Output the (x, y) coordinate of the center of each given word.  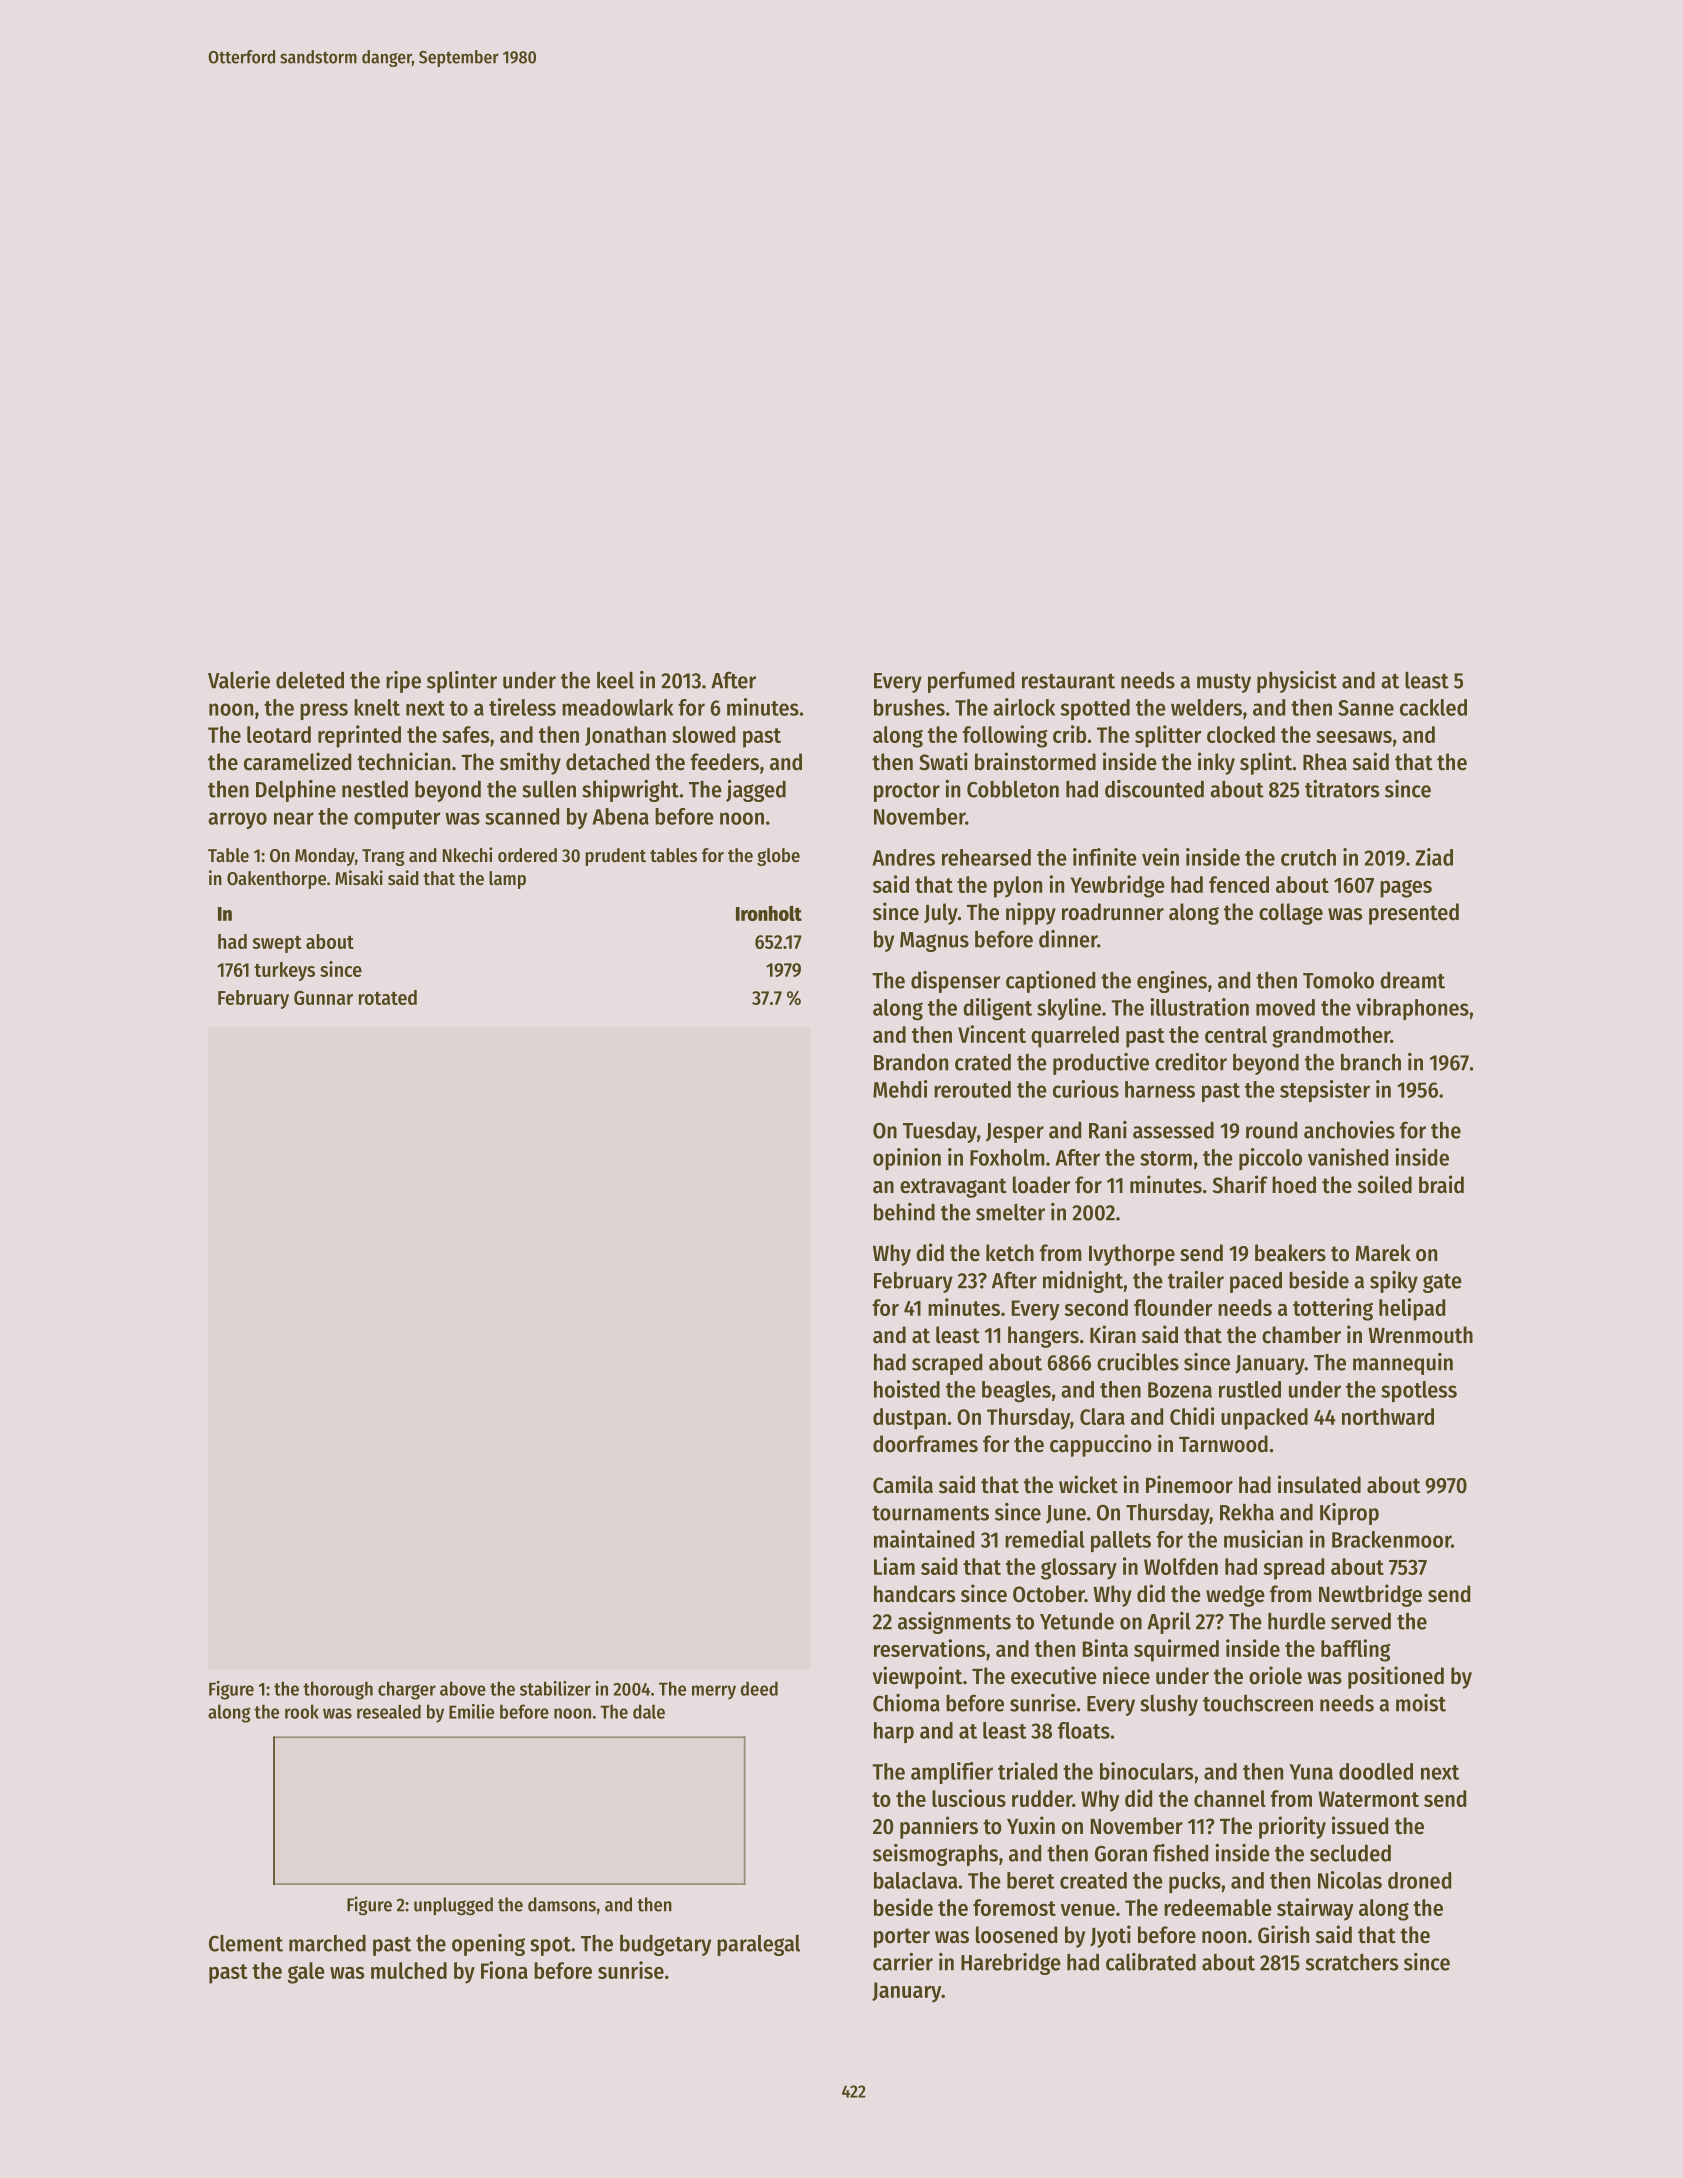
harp (894, 1732)
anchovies (1349, 1130)
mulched (409, 1970)
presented (1414, 914)
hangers (1043, 1337)
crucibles (1138, 1362)
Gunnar (323, 998)
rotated (388, 997)
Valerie (239, 680)
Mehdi (900, 1089)
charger (407, 1690)
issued (1360, 1825)
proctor (907, 792)
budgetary (665, 1945)
